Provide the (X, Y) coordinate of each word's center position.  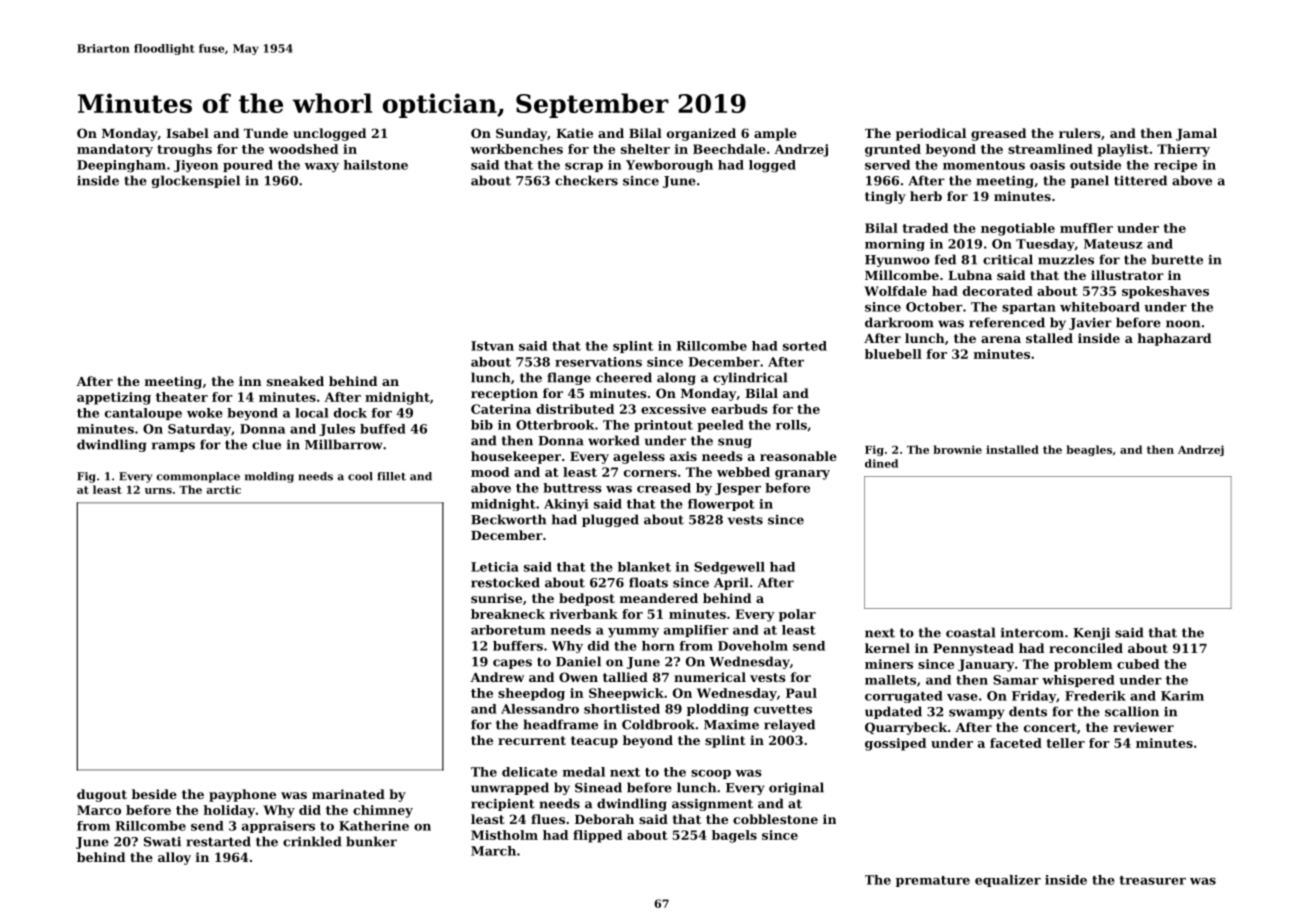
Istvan (492, 346)
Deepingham (121, 166)
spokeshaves (1165, 292)
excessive (673, 409)
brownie (957, 449)
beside (154, 794)
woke (205, 413)
